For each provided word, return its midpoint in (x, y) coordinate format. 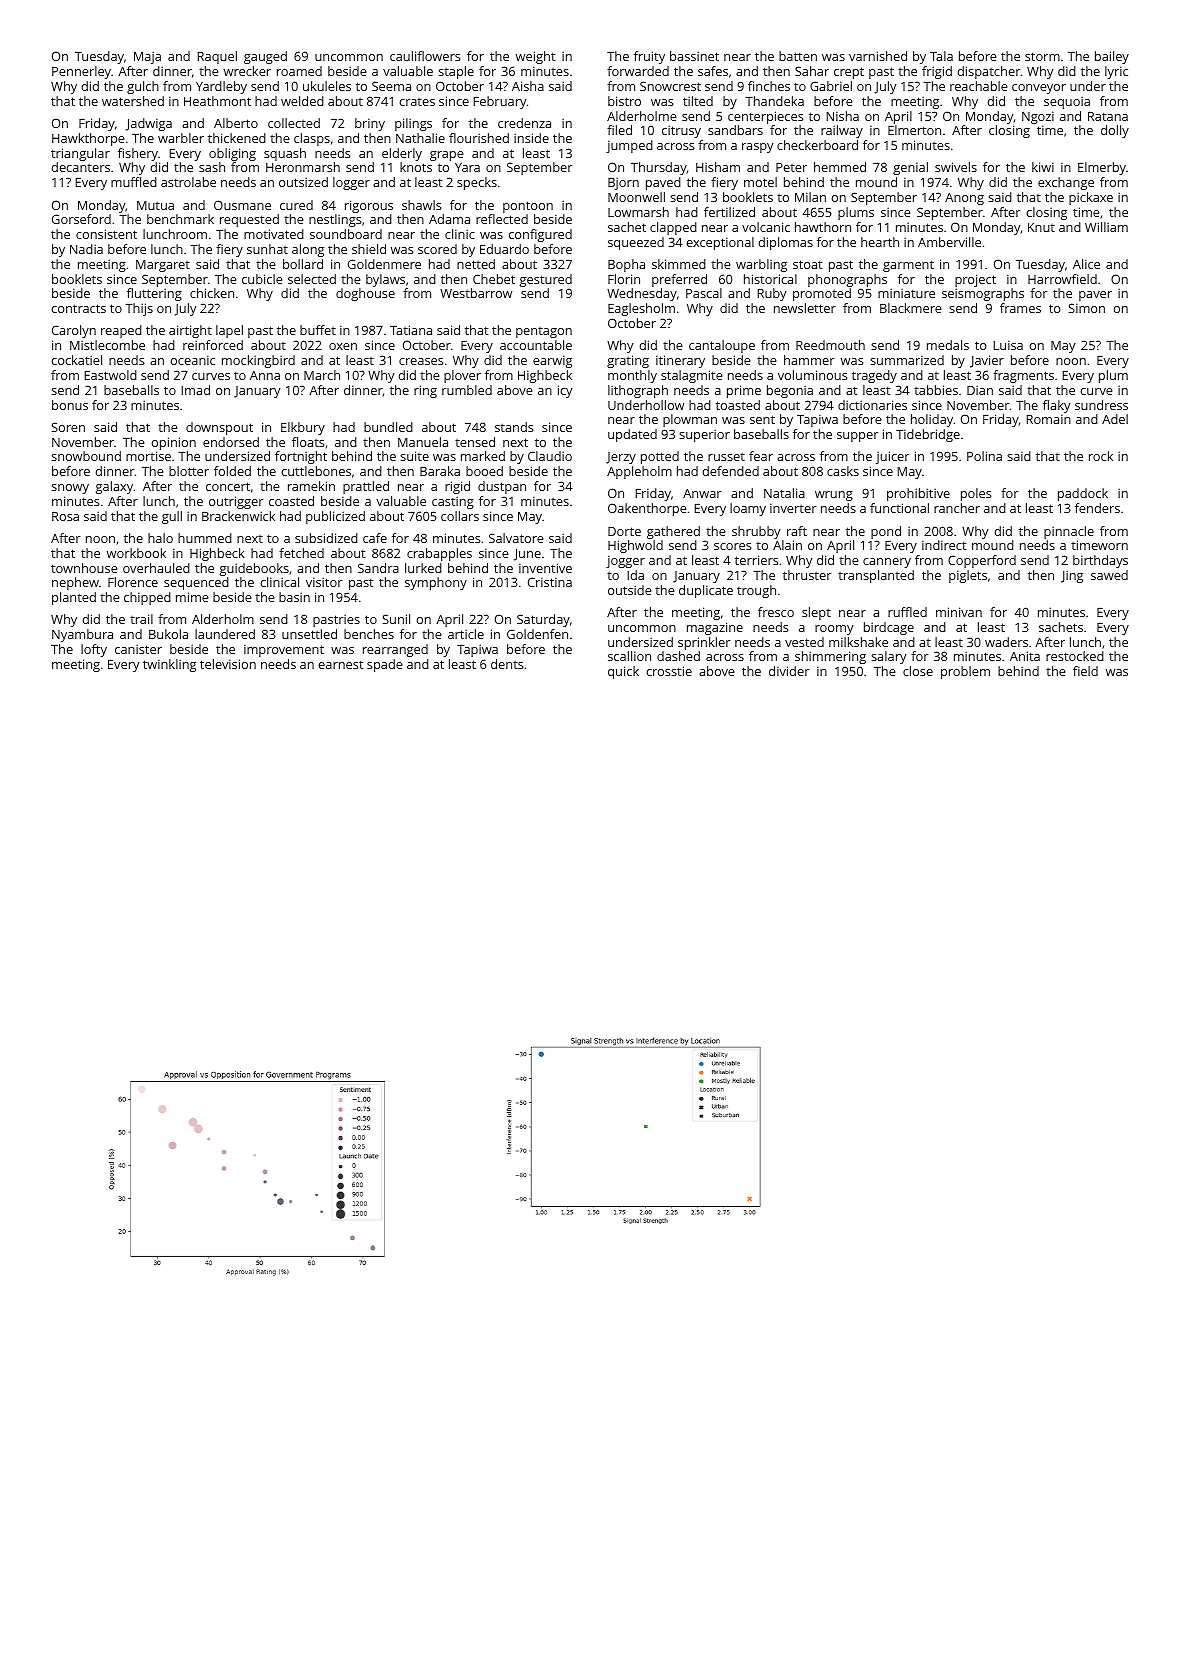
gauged (265, 57)
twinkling (169, 665)
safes (713, 71)
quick (623, 672)
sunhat (267, 249)
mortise (148, 456)
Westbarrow (476, 293)
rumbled (467, 390)
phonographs (847, 280)
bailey (1112, 57)
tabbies (936, 390)
